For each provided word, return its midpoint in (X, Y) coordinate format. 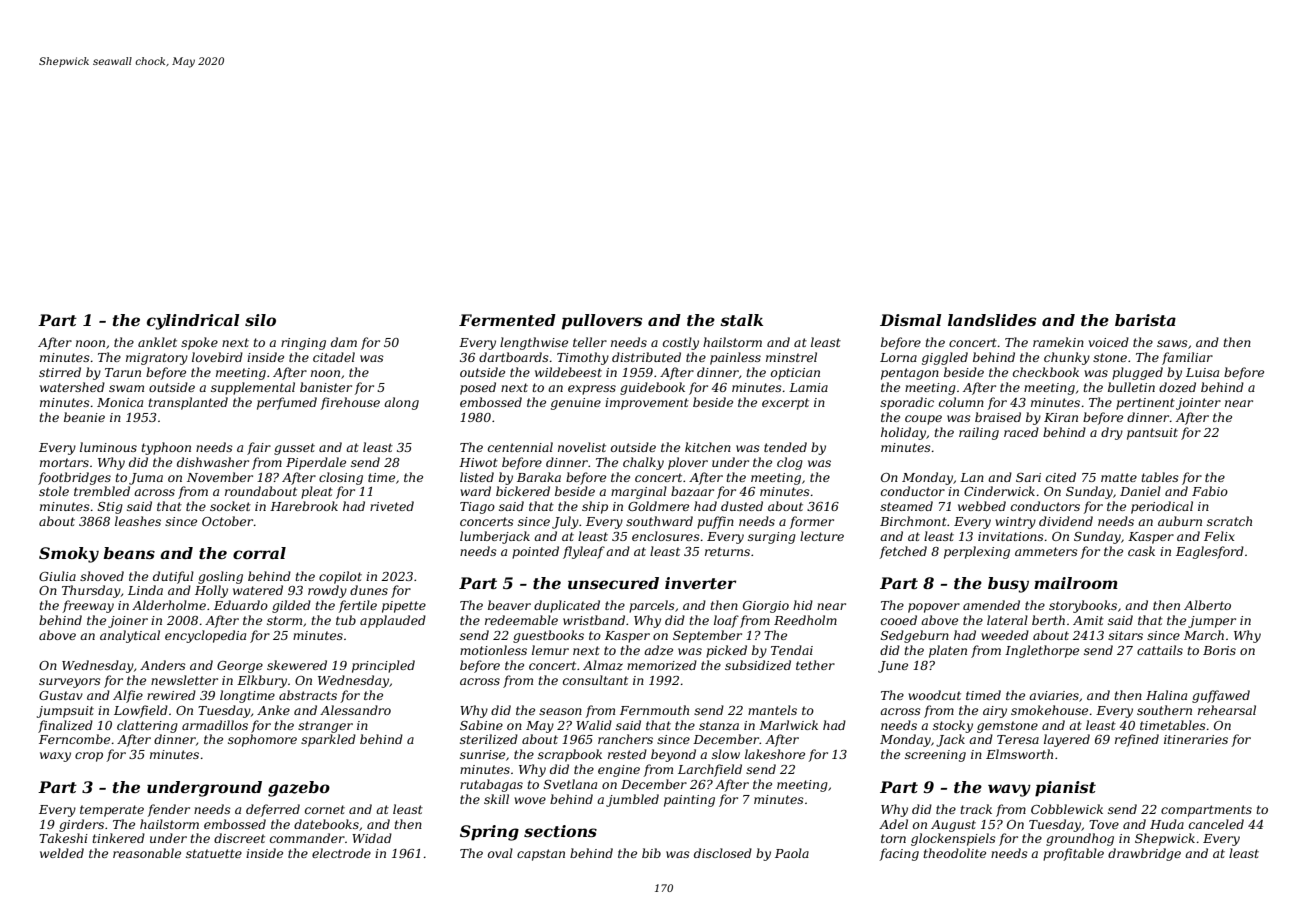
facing (899, 854)
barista (1145, 320)
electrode (341, 853)
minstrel (791, 357)
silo (260, 320)
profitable (1073, 854)
